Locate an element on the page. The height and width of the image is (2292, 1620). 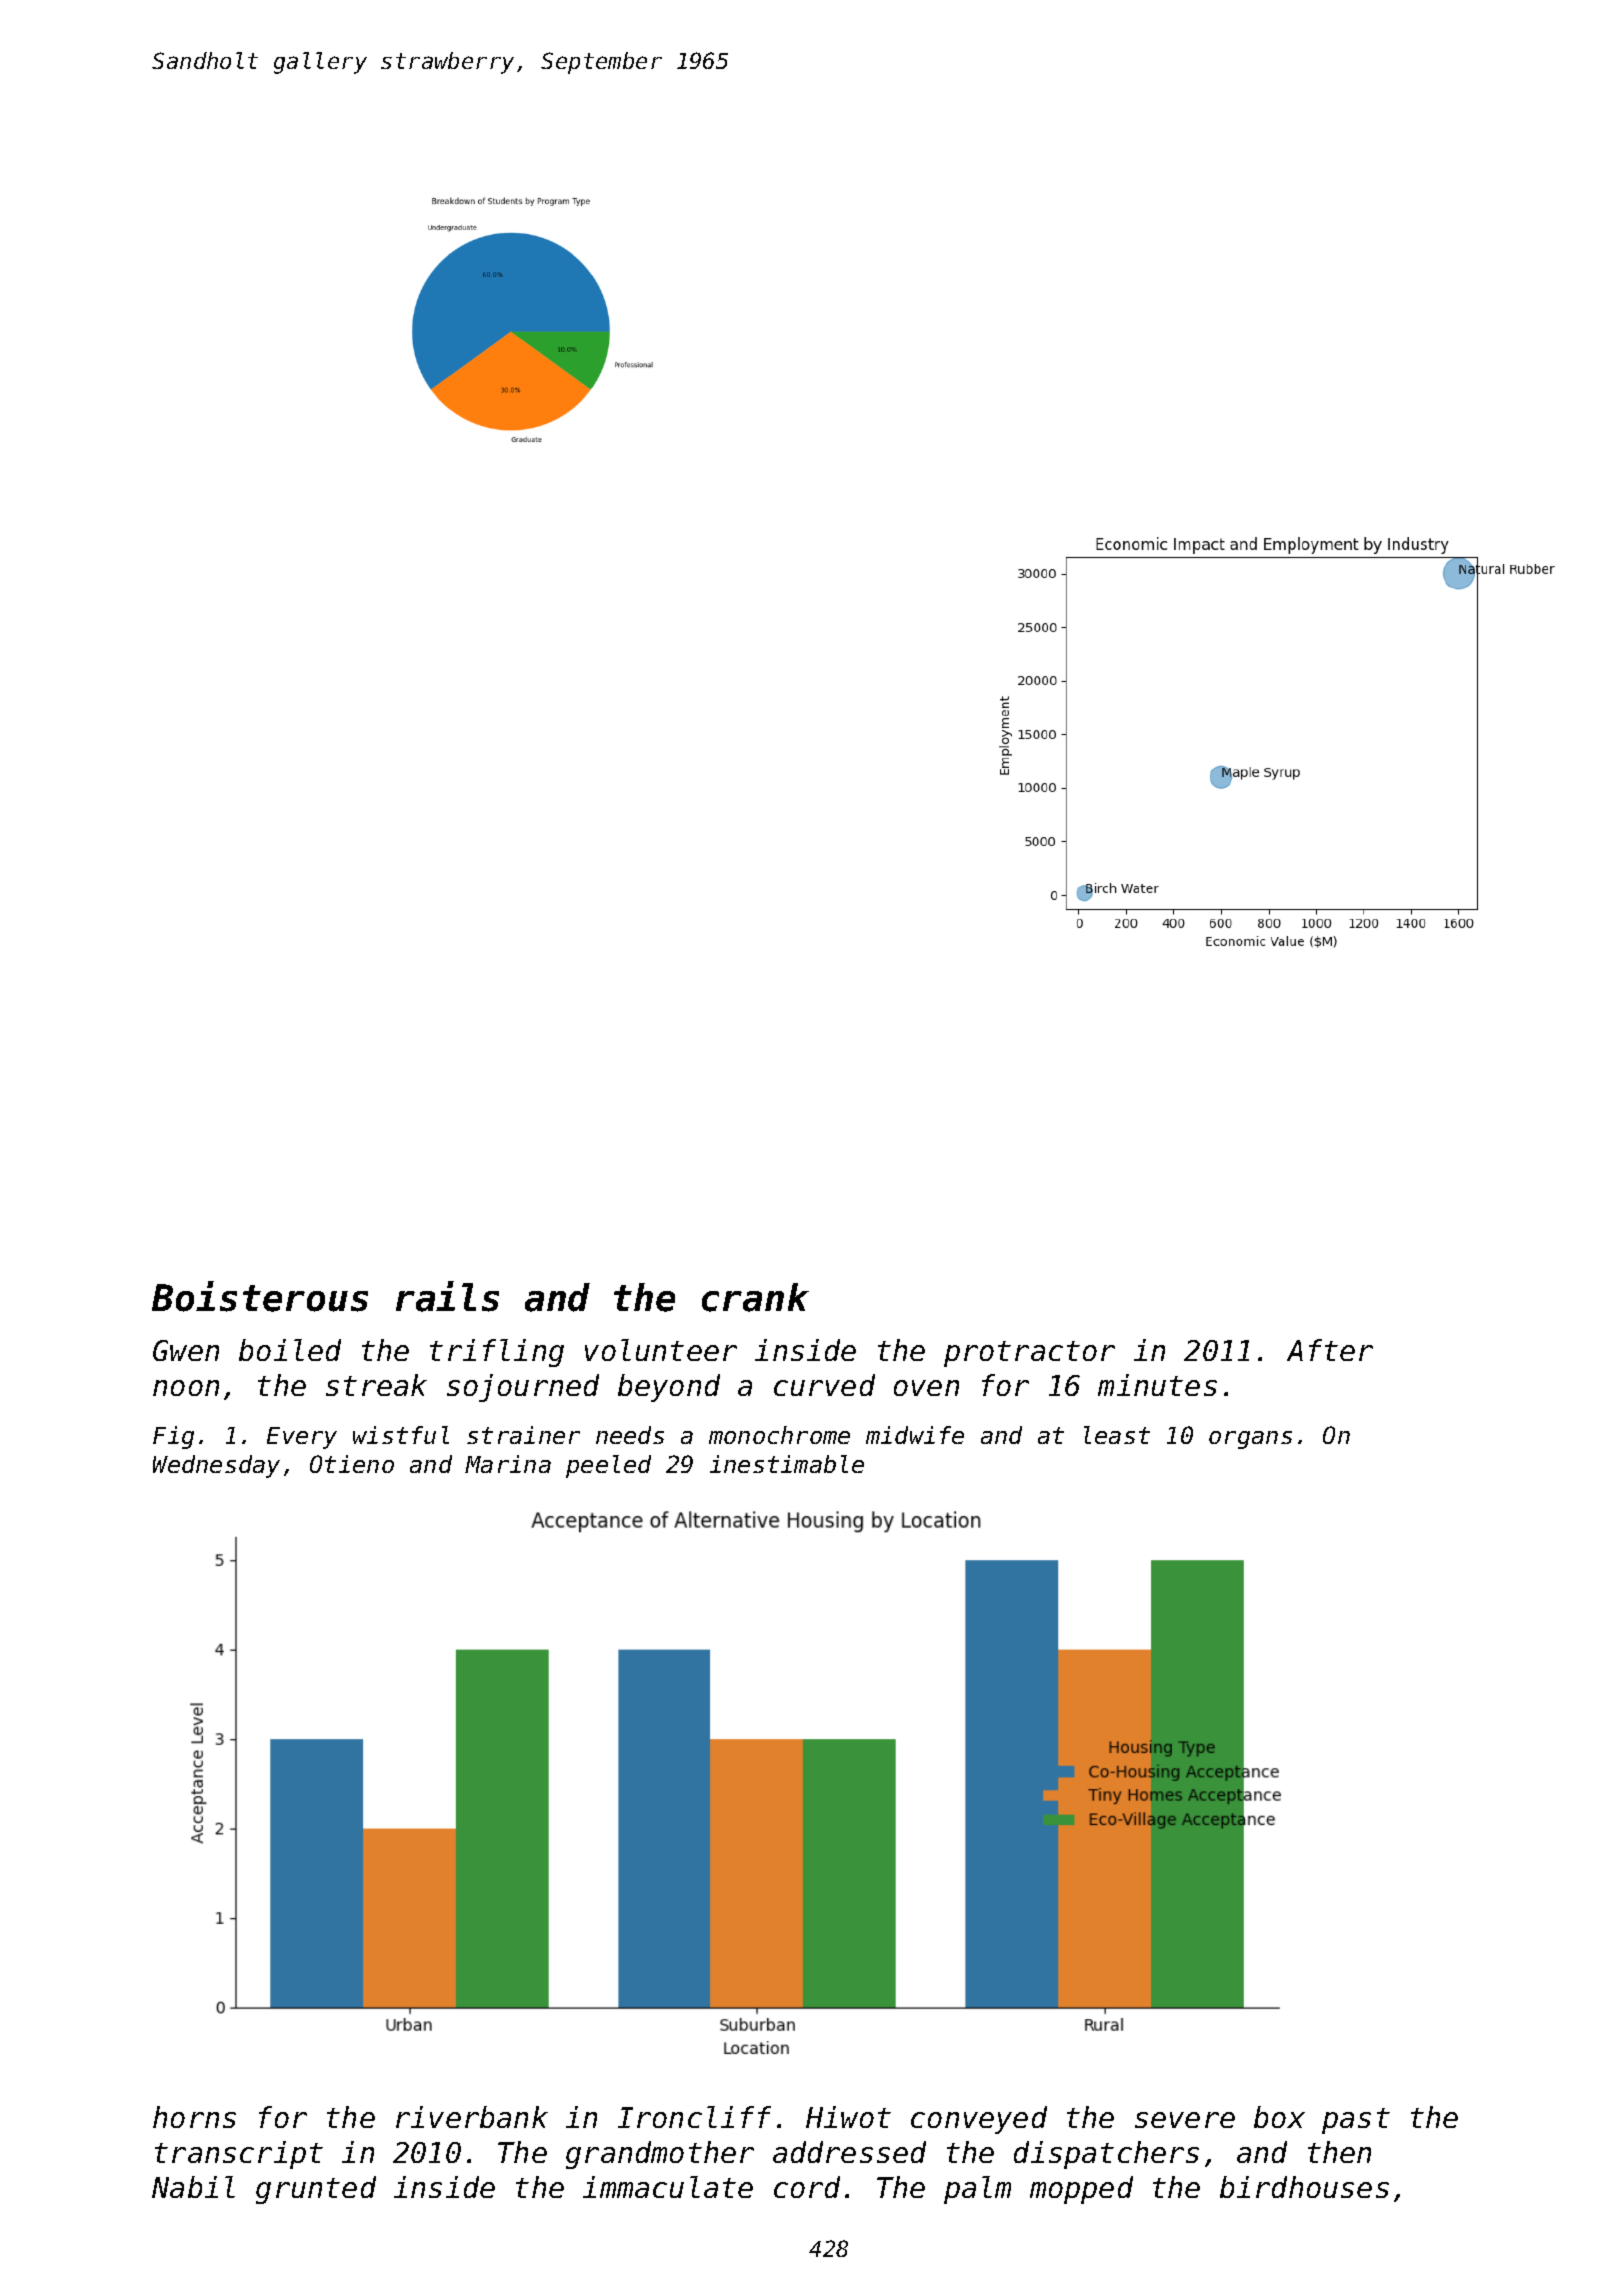
organs is located at coordinates (1250, 1440).
